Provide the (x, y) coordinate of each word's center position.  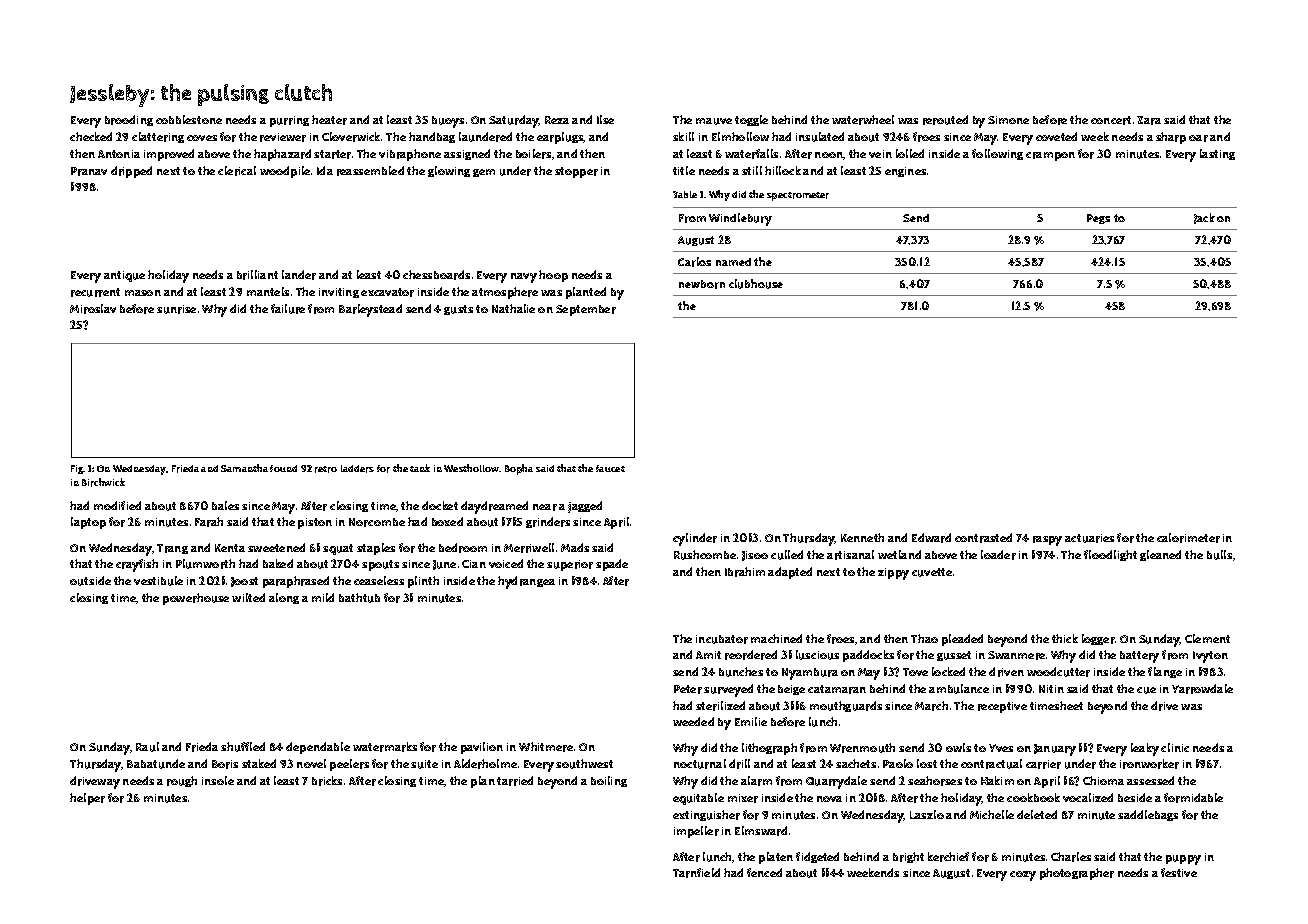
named (733, 262)
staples (376, 549)
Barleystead (370, 310)
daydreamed (494, 507)
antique (124, 276)
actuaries (1089, 538)
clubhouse (756, 284)
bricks (327, 781)
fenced (764, 872)
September (586, 310)
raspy (1047, 541)
